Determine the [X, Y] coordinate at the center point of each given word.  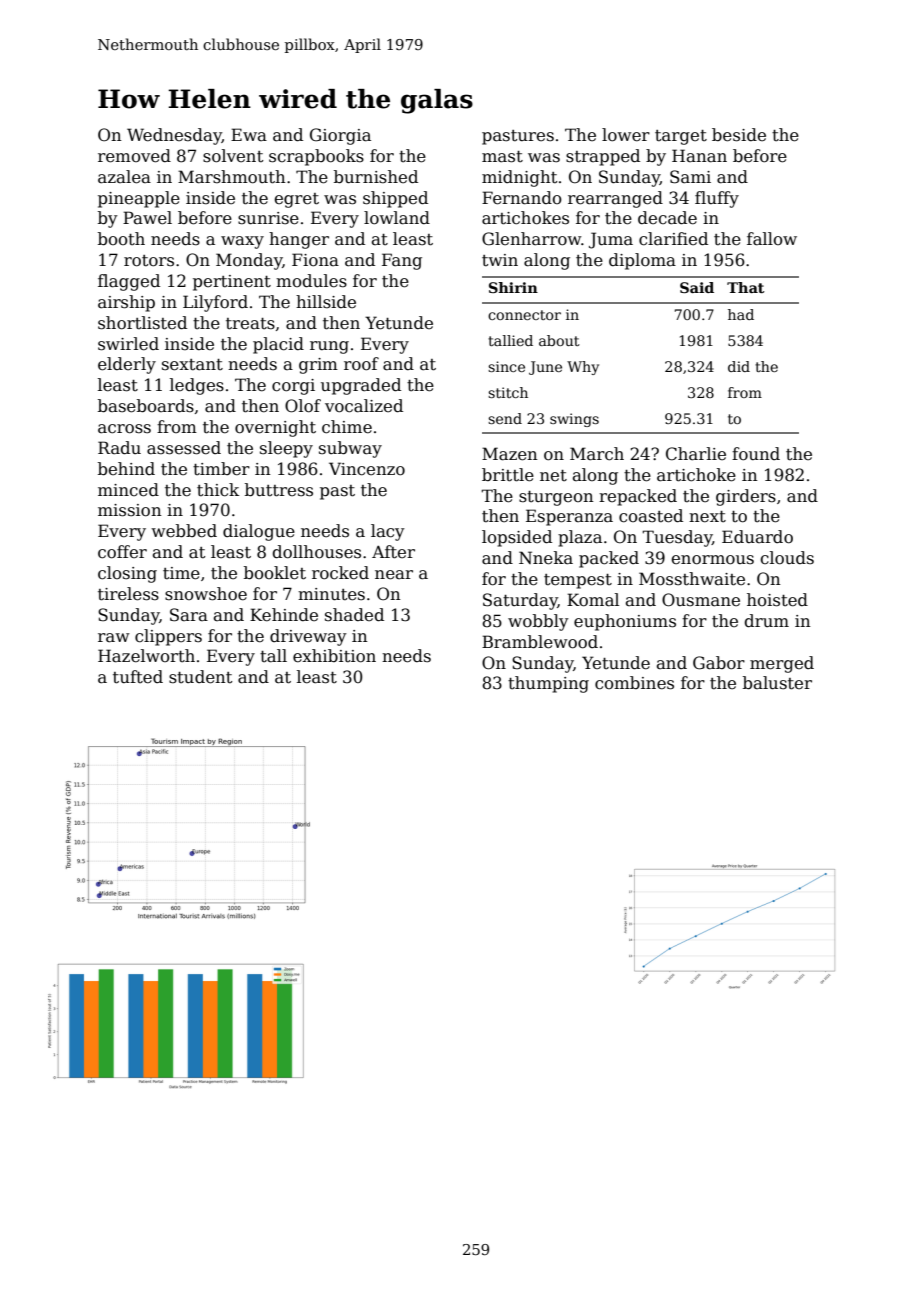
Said [697, 287]
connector [524, 315]
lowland [397, 218]
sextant [192, 365]
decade [667, 218]
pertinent [232, 283]
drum [766, 621]
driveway [308, 637]
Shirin [513, 287]
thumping [548, 684]
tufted [138, 677]
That [745, 287]
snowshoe [206, 594]
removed [134, 156]
